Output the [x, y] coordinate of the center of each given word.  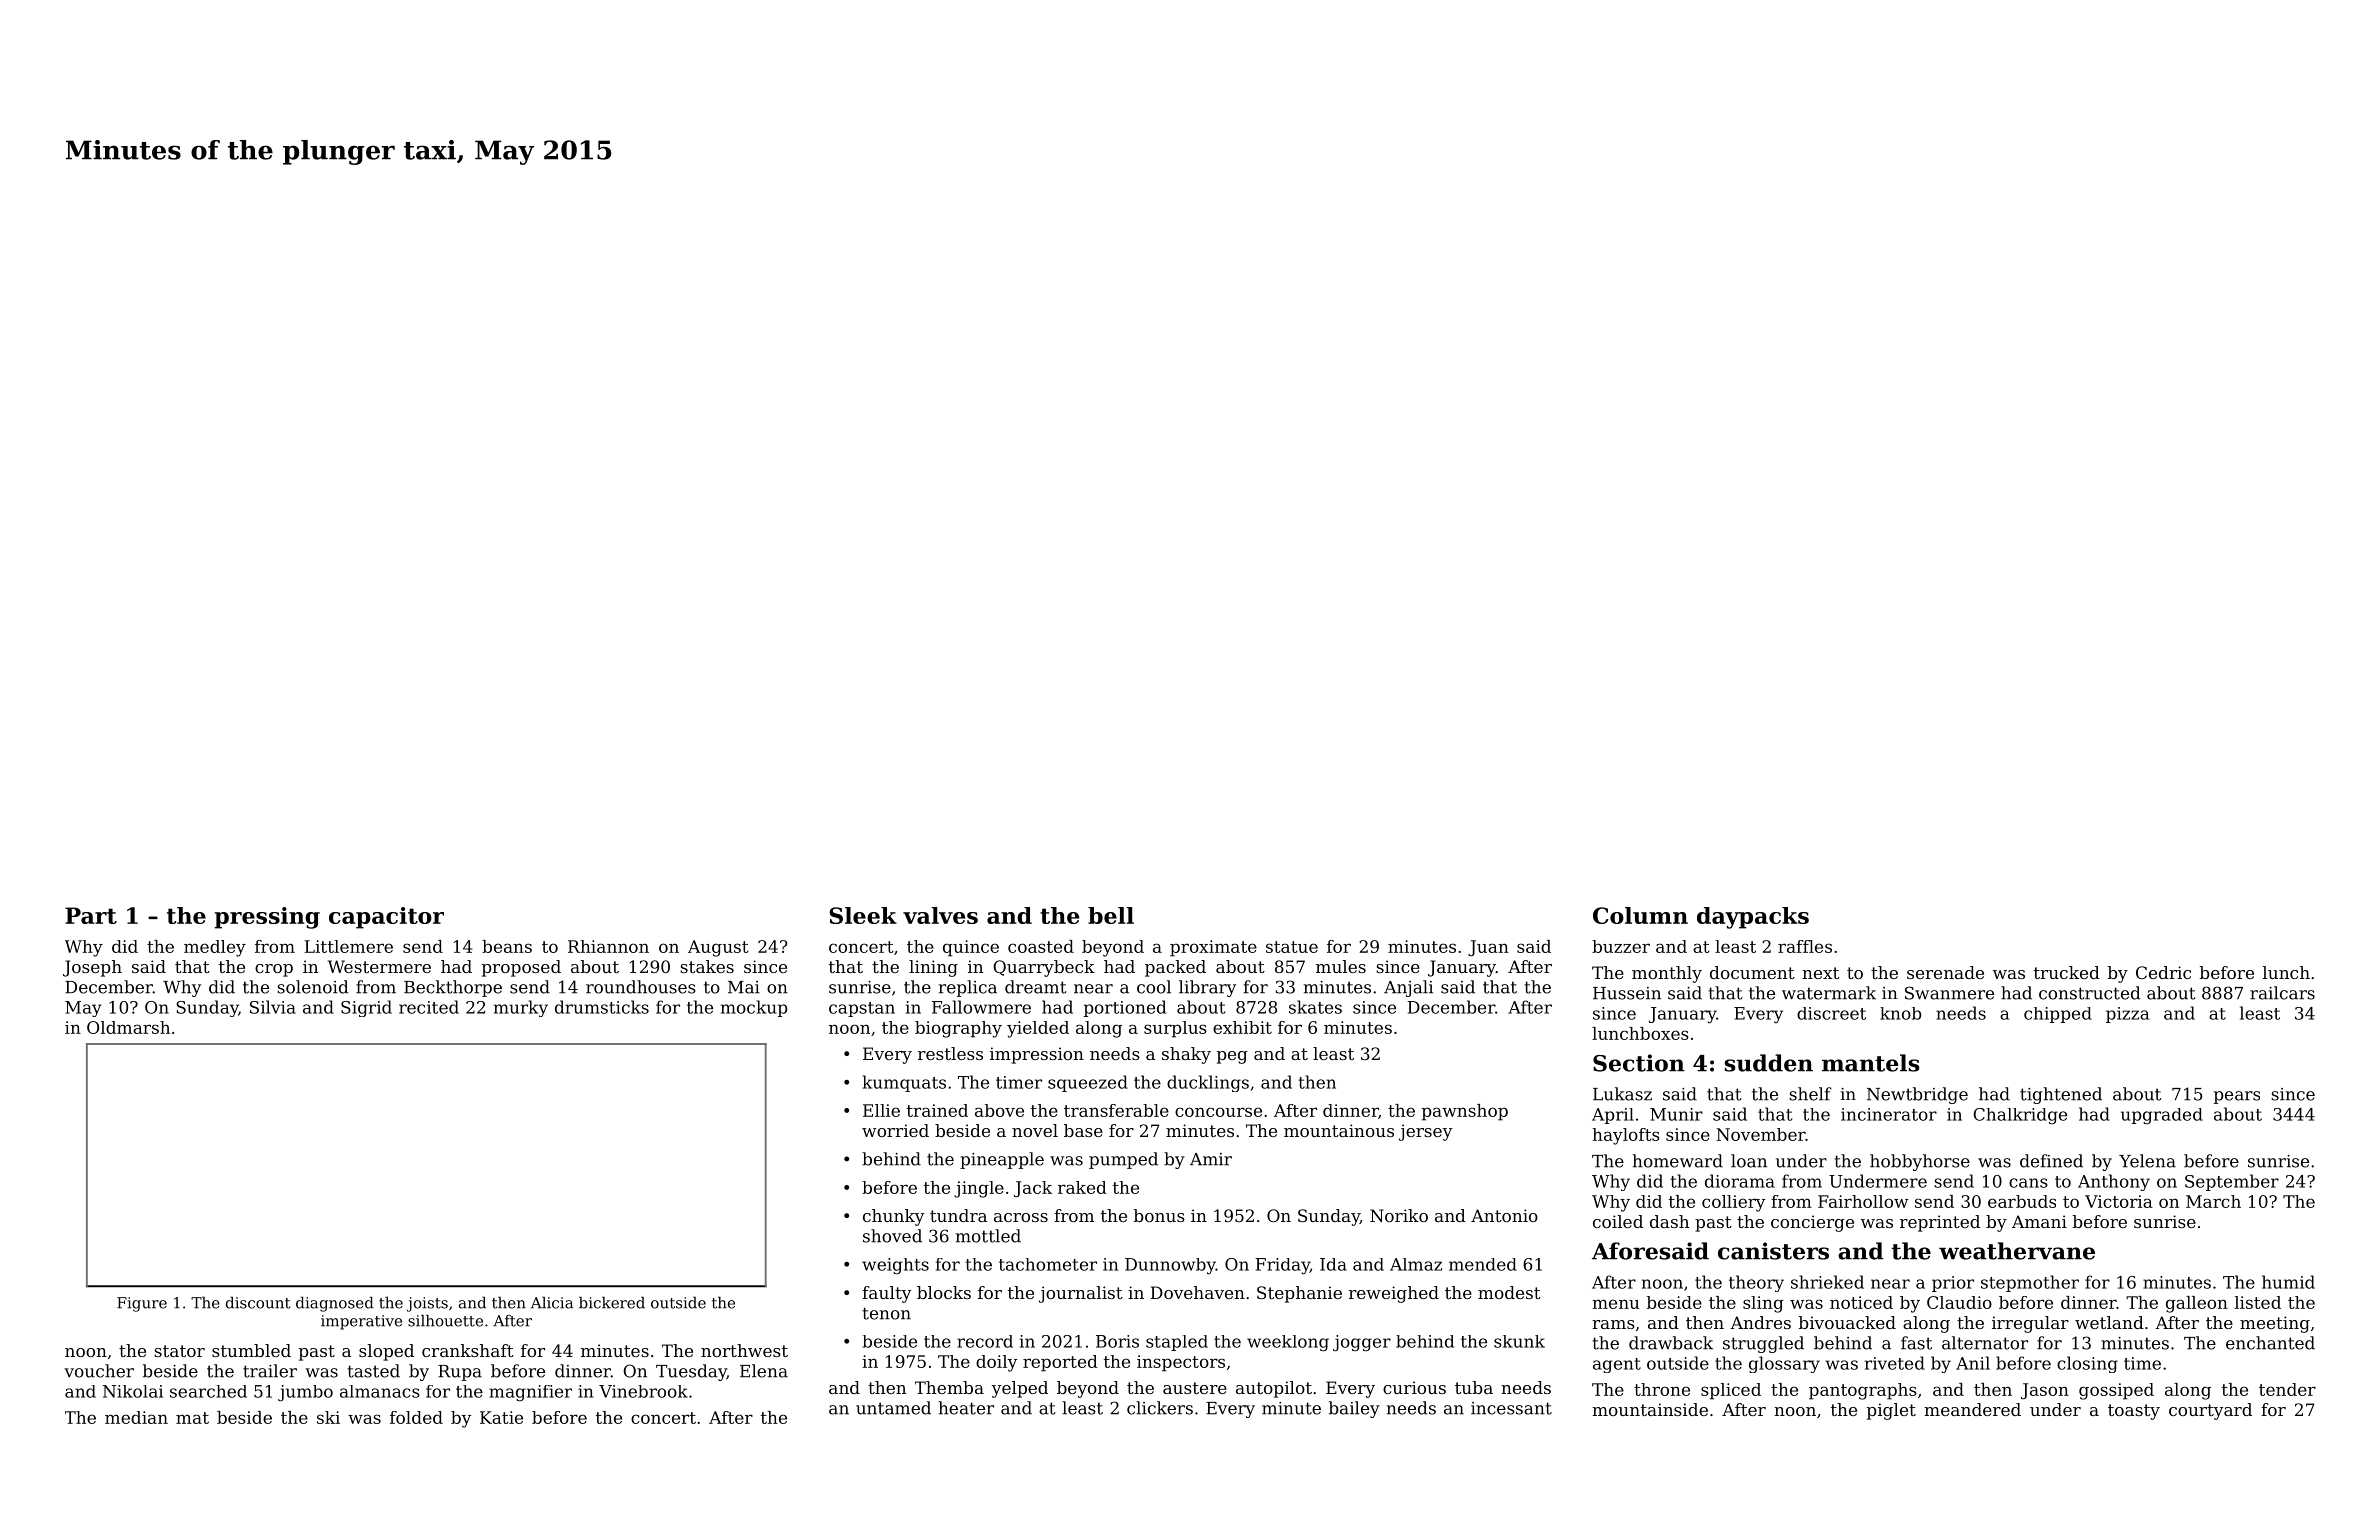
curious [1414, 1387]
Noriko [1399, 1215]
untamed [893, 1408]
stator [179, 1351]
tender [2287, 1389]
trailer [270, 1371]
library [1207, 988]
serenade [1945, 972]
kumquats [904, 1083]
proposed [521, 968]
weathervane [2017, 1251]
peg [1232, 1057]
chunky [894, 1217]
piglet [1891, 1411]
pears [2237, 1097]
